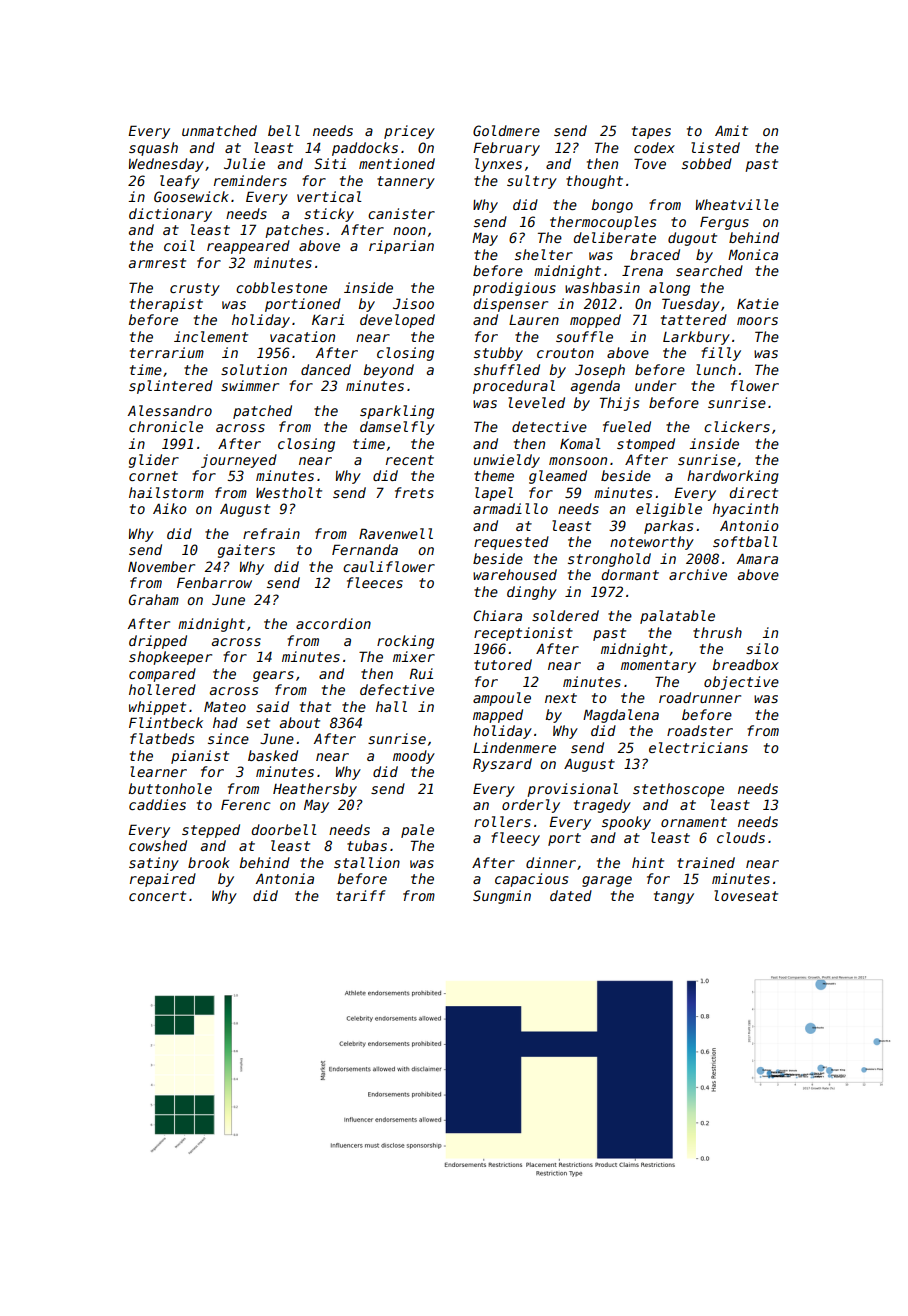 The width and height of the image is (908, 1316). Describe the element at coordinates (603, 223) in the image. I see `thermocouples` at that location.
